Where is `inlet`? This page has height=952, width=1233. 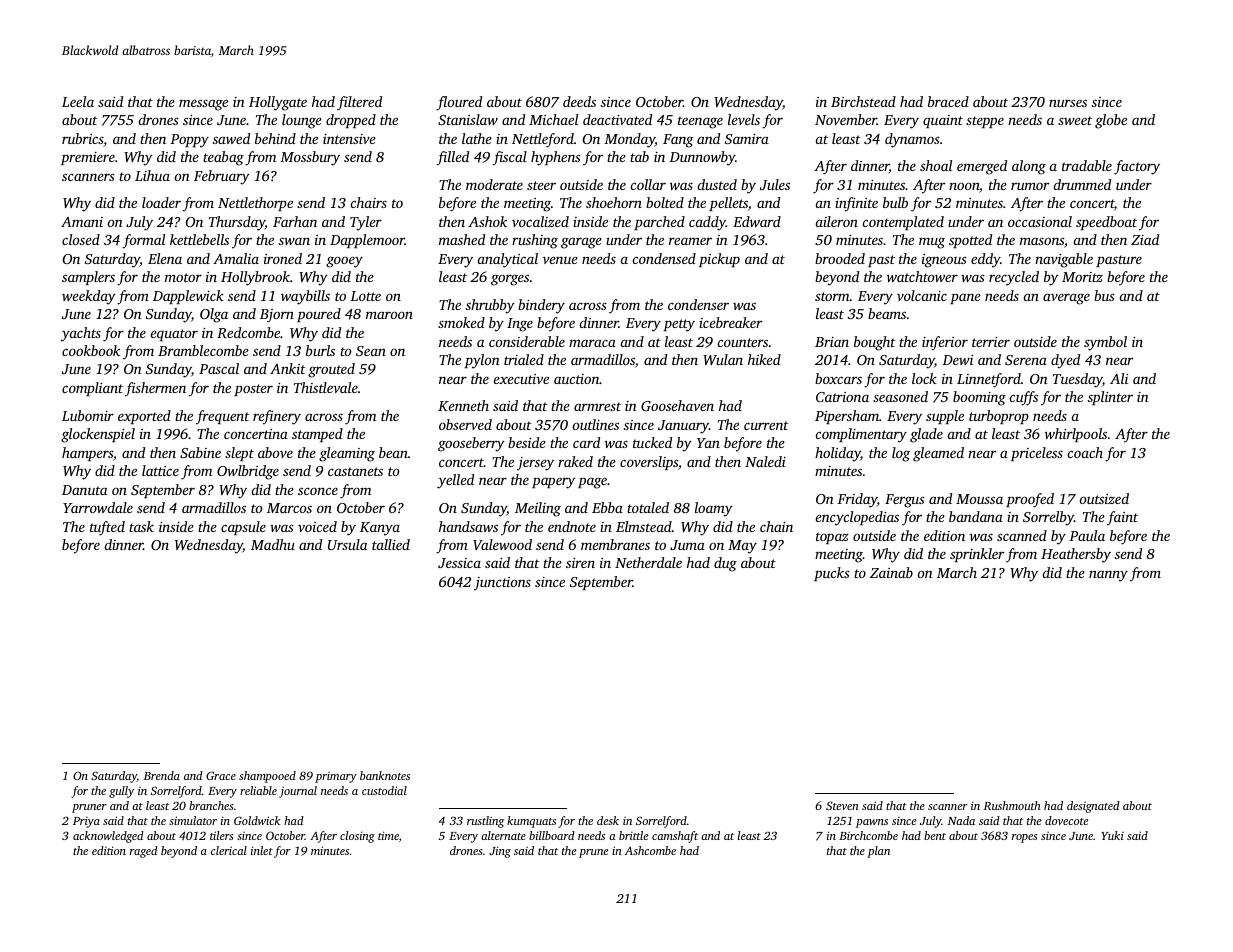 inlet is located at coordinates (262, 850).
